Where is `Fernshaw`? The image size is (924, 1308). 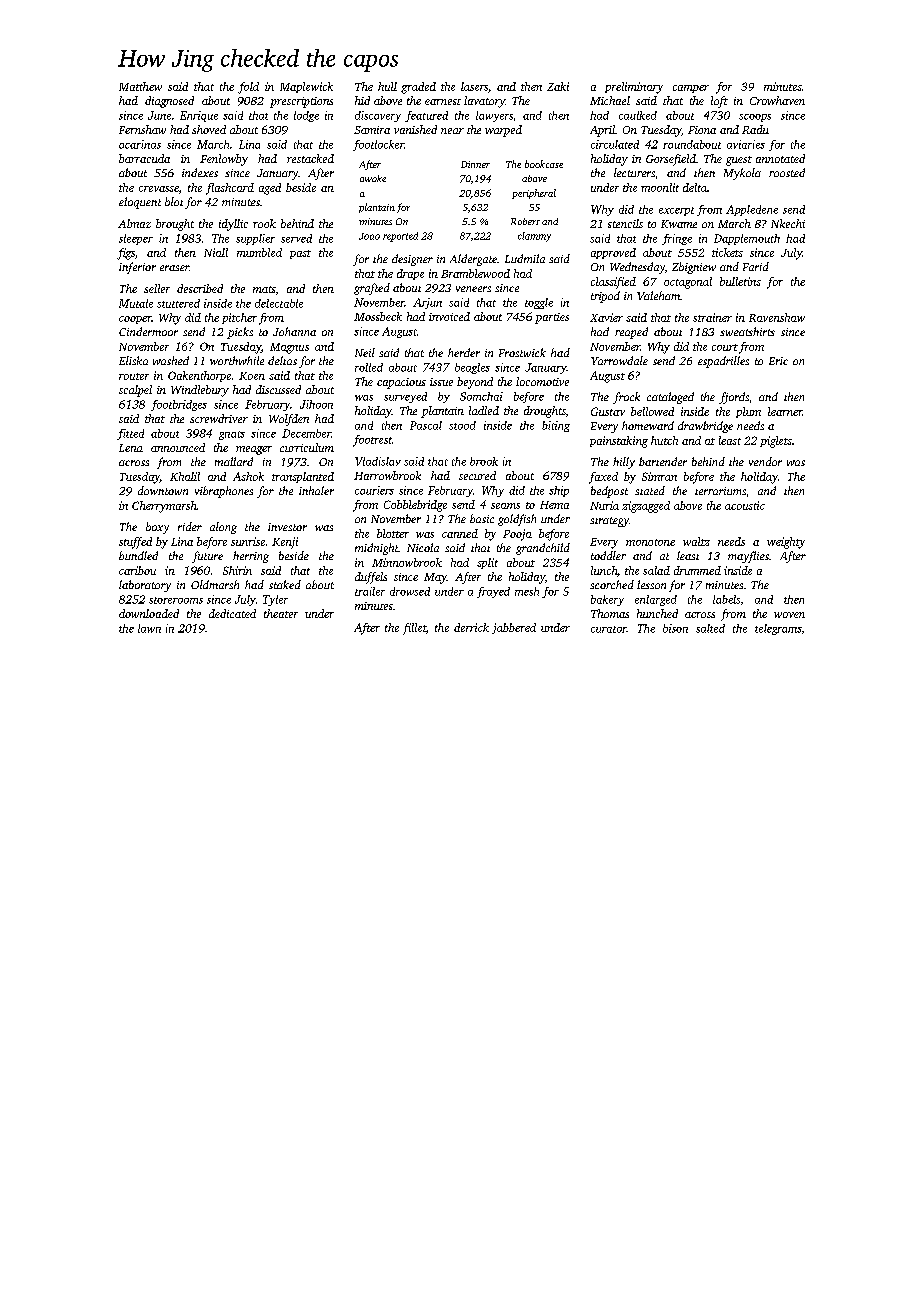 Fernshaw is located at coordinates (142, 129).
